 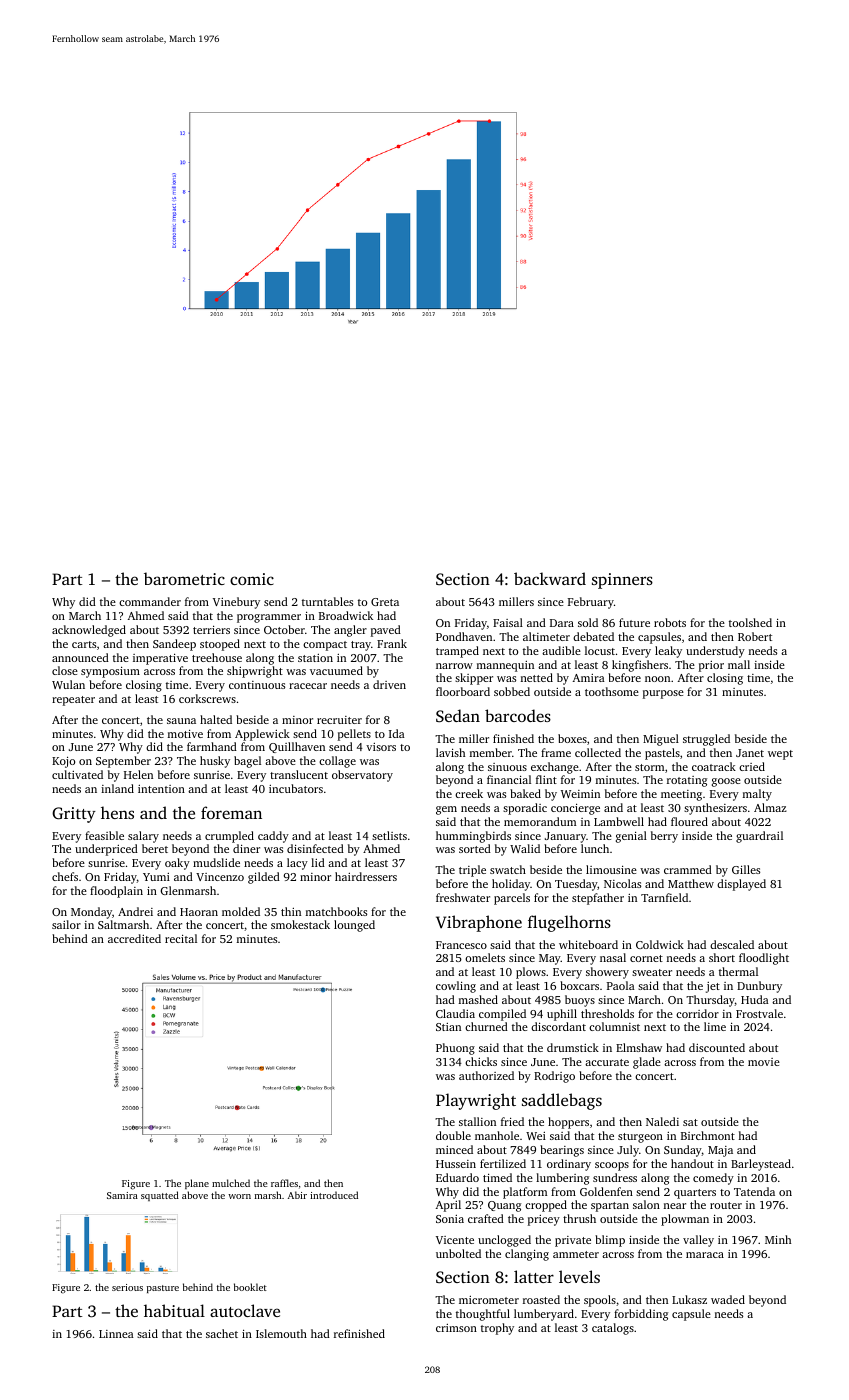 I want to click on accredited, so click(x=134, y=938).
